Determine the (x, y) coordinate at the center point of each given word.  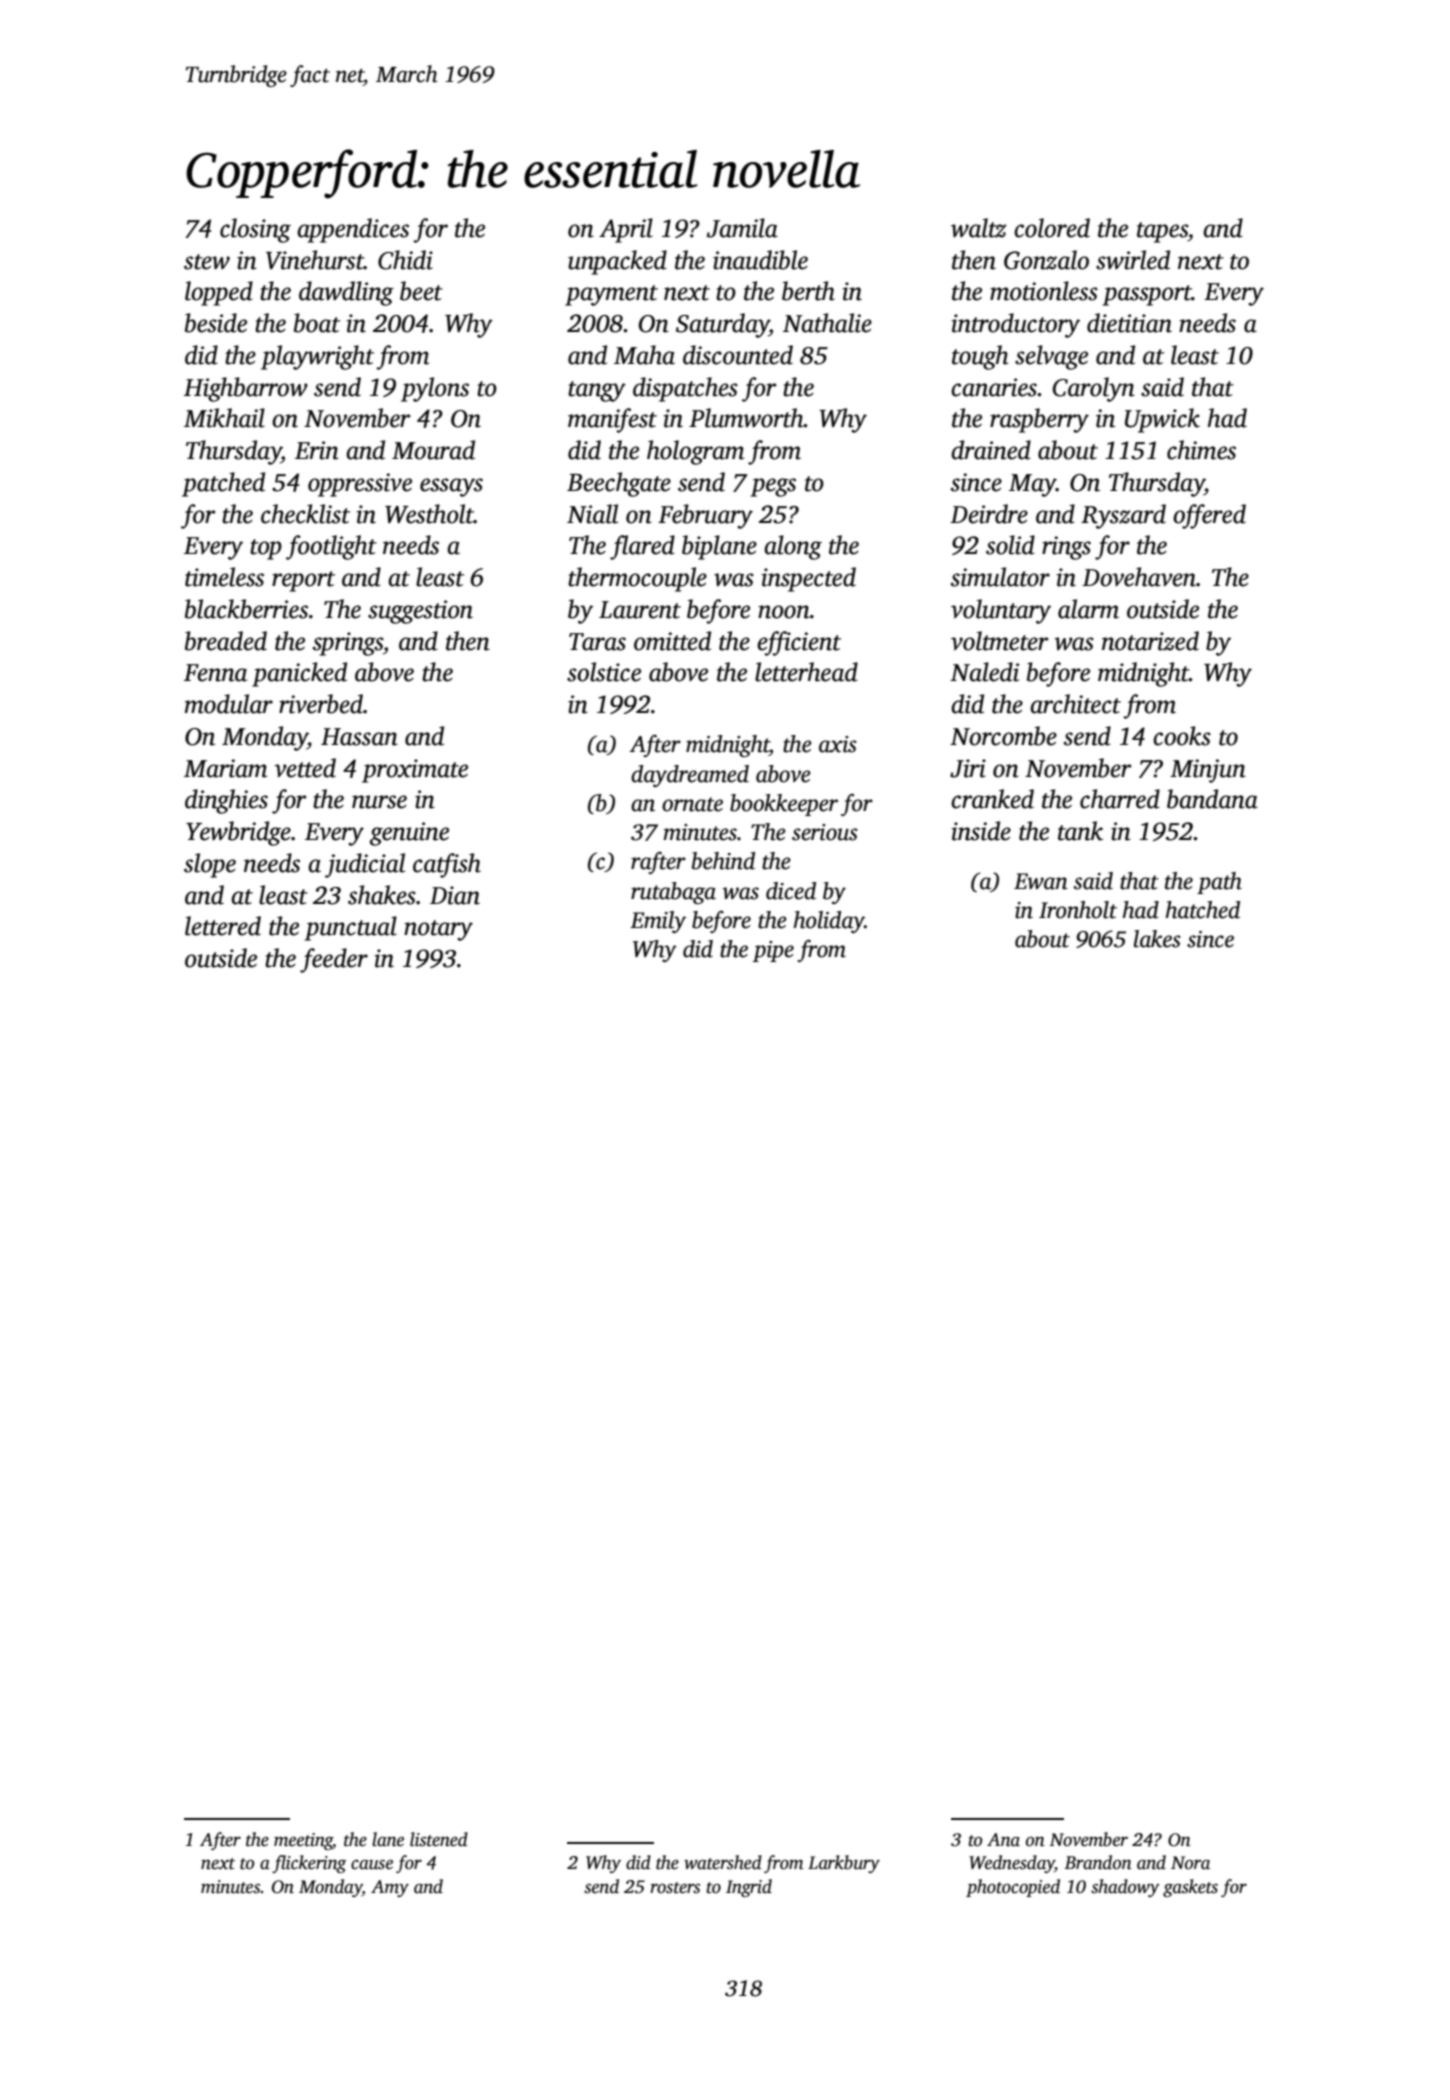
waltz (979, 228)
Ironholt (1078, 910)
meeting (303, 1841)
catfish (447, 865)
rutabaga (673, 893)
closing (255, 230)
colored (1052, 228)
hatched (1203, 910)
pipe (773, 951)
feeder (334, 960)
